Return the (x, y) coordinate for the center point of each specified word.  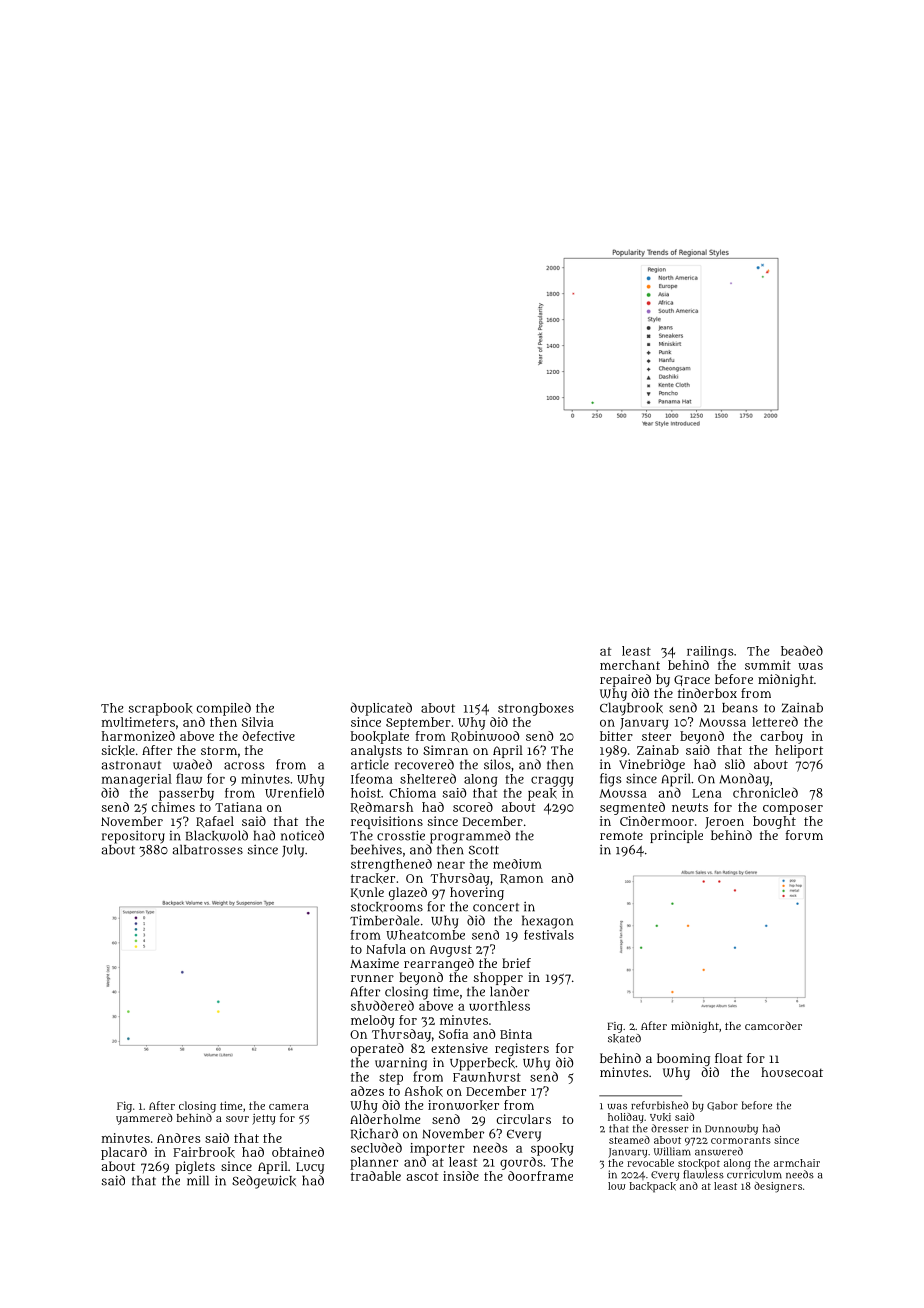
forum (804, 835)
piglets (195, 1167)
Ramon (521, 879)
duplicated (381, 709)
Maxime (374, 963)
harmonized (138, 736)
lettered (775, 721)
